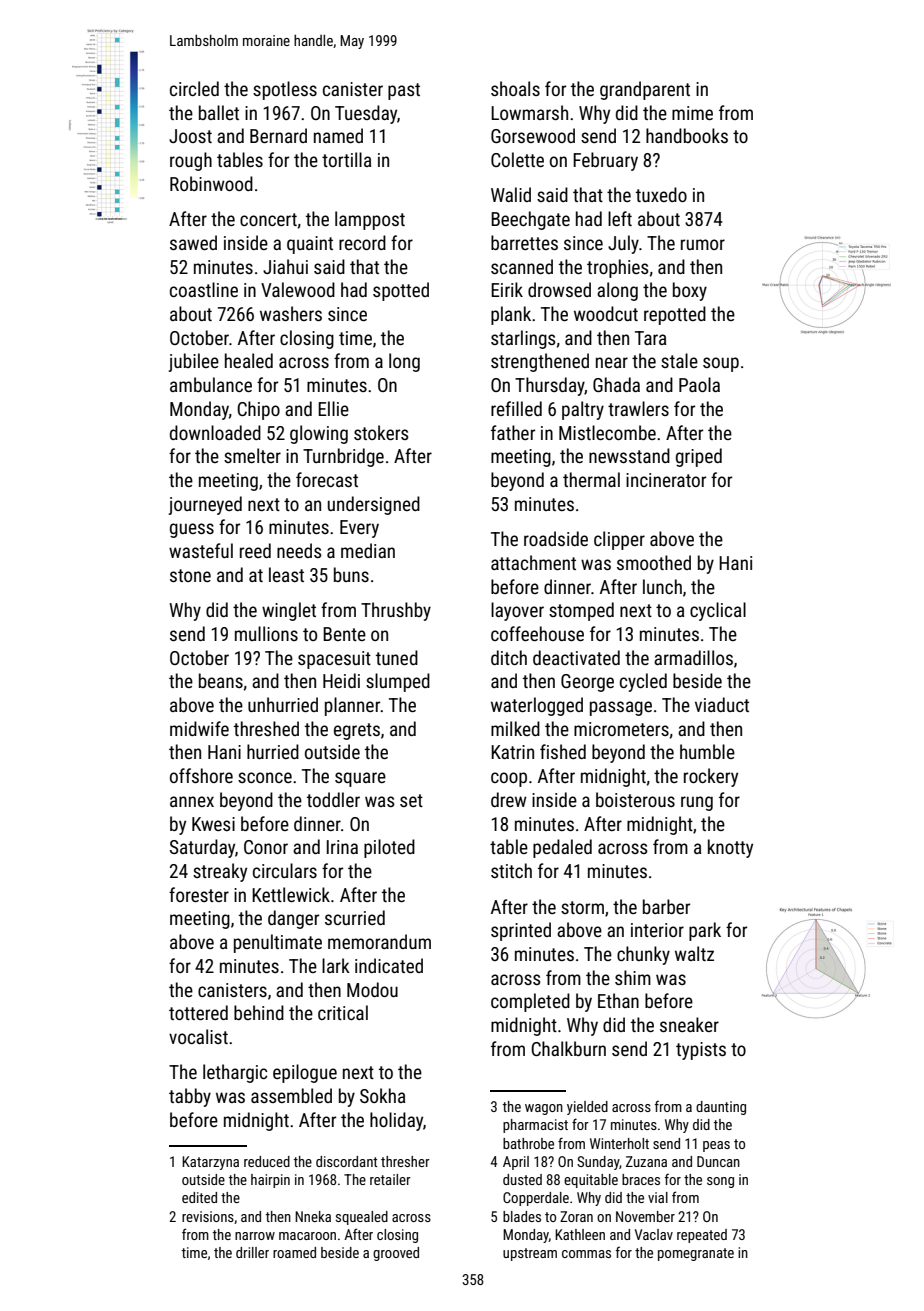  I want to click on downloaded, so click(215, 432).
